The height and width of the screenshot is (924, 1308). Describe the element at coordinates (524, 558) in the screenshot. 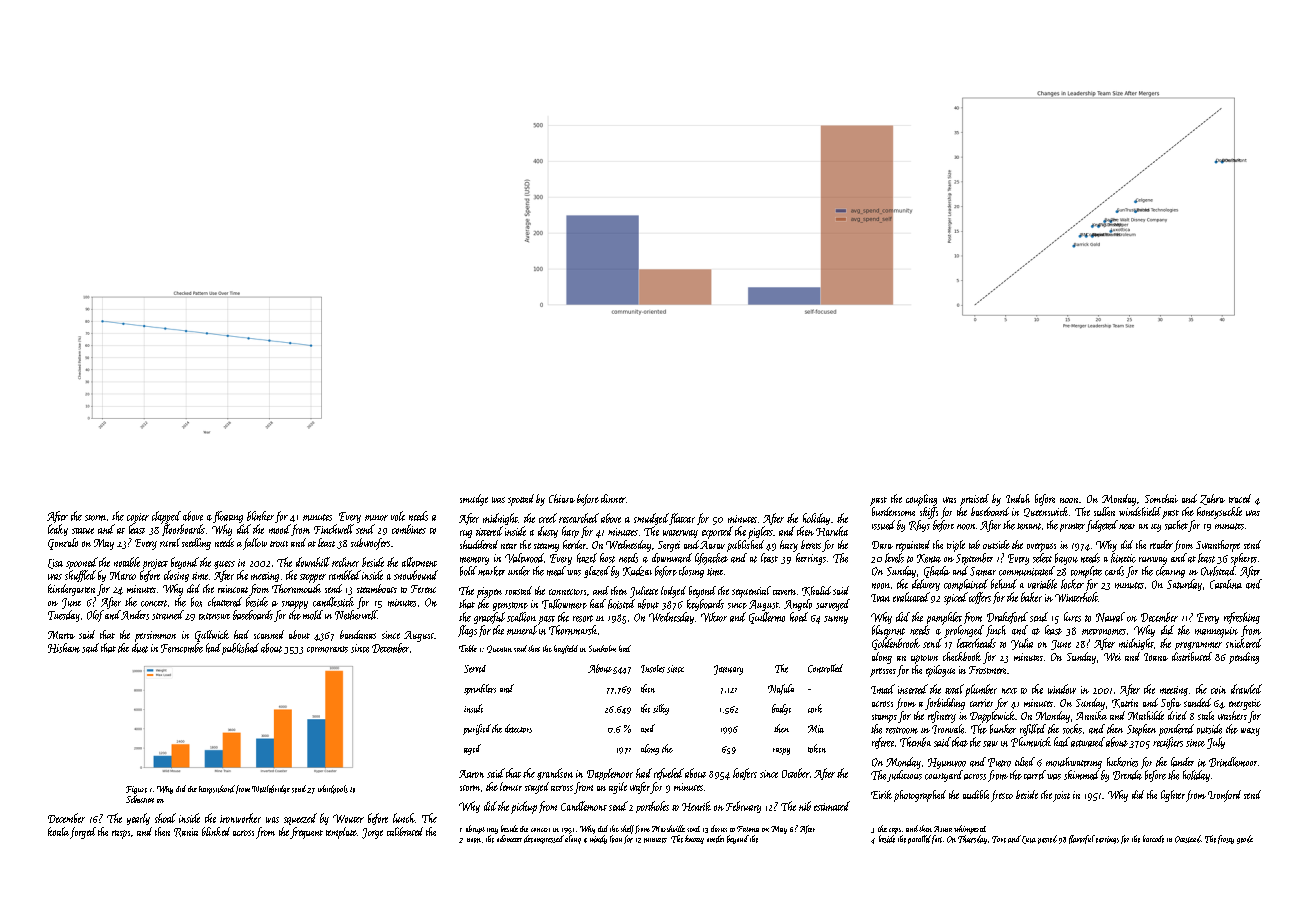

I see `Valewood` at that location.
